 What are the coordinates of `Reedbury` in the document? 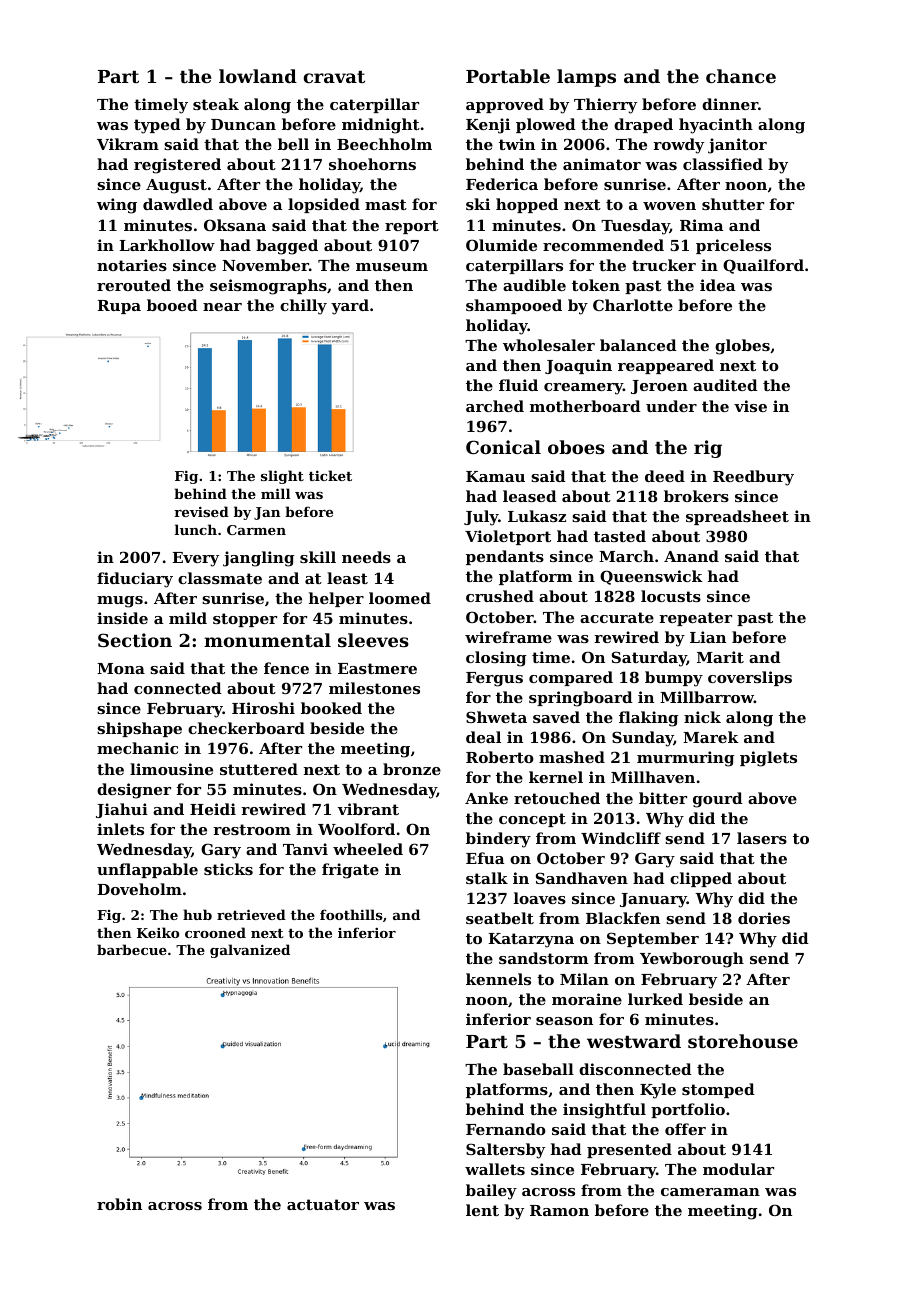 It's located at (753, 478).
